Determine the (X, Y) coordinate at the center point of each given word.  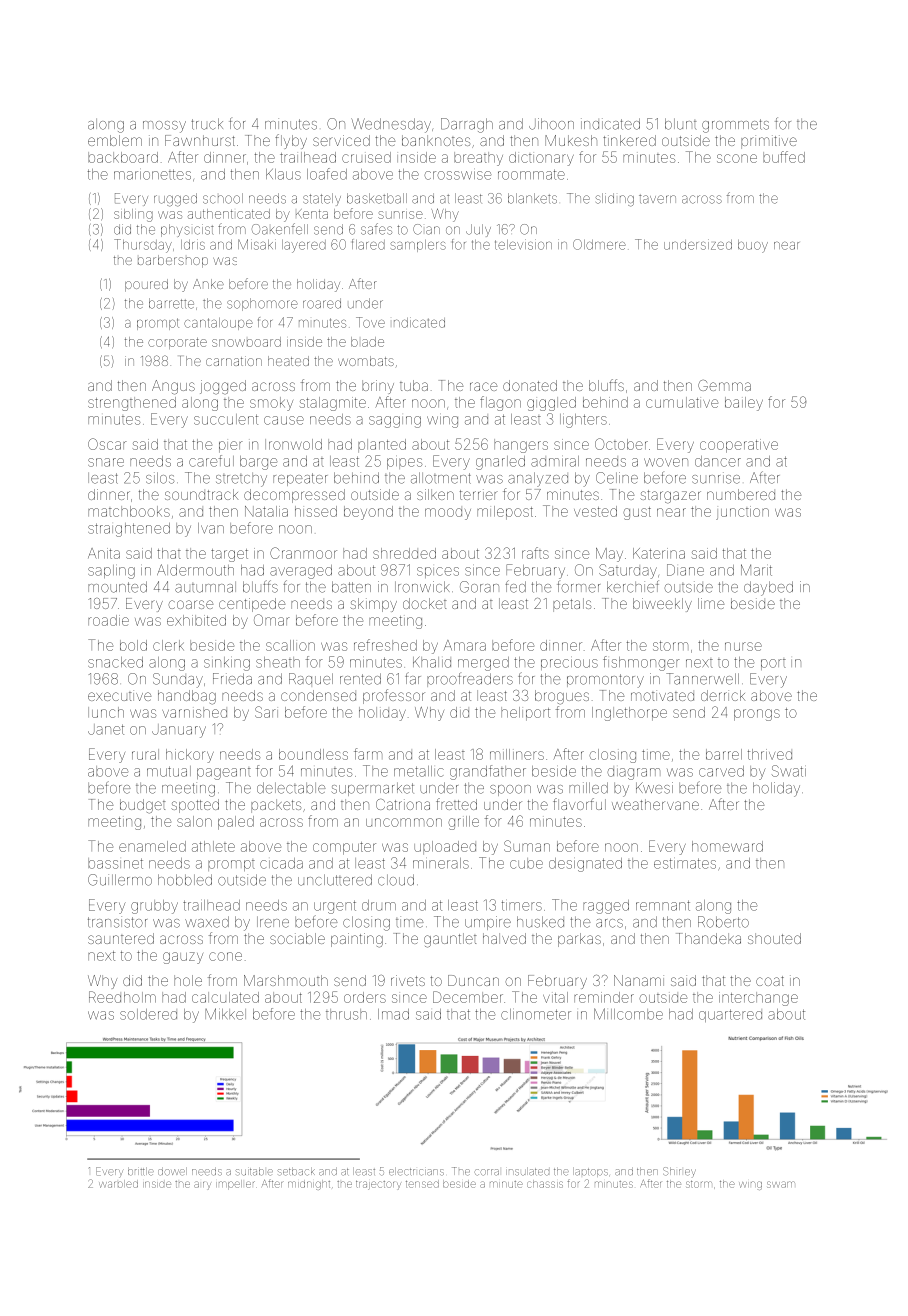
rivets (408, 980)
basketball (377, 198)
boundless (313, 754)
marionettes (152, 174)
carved (721, 771)
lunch (106, 712)
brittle (141, 1172)
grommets (735, 126)
